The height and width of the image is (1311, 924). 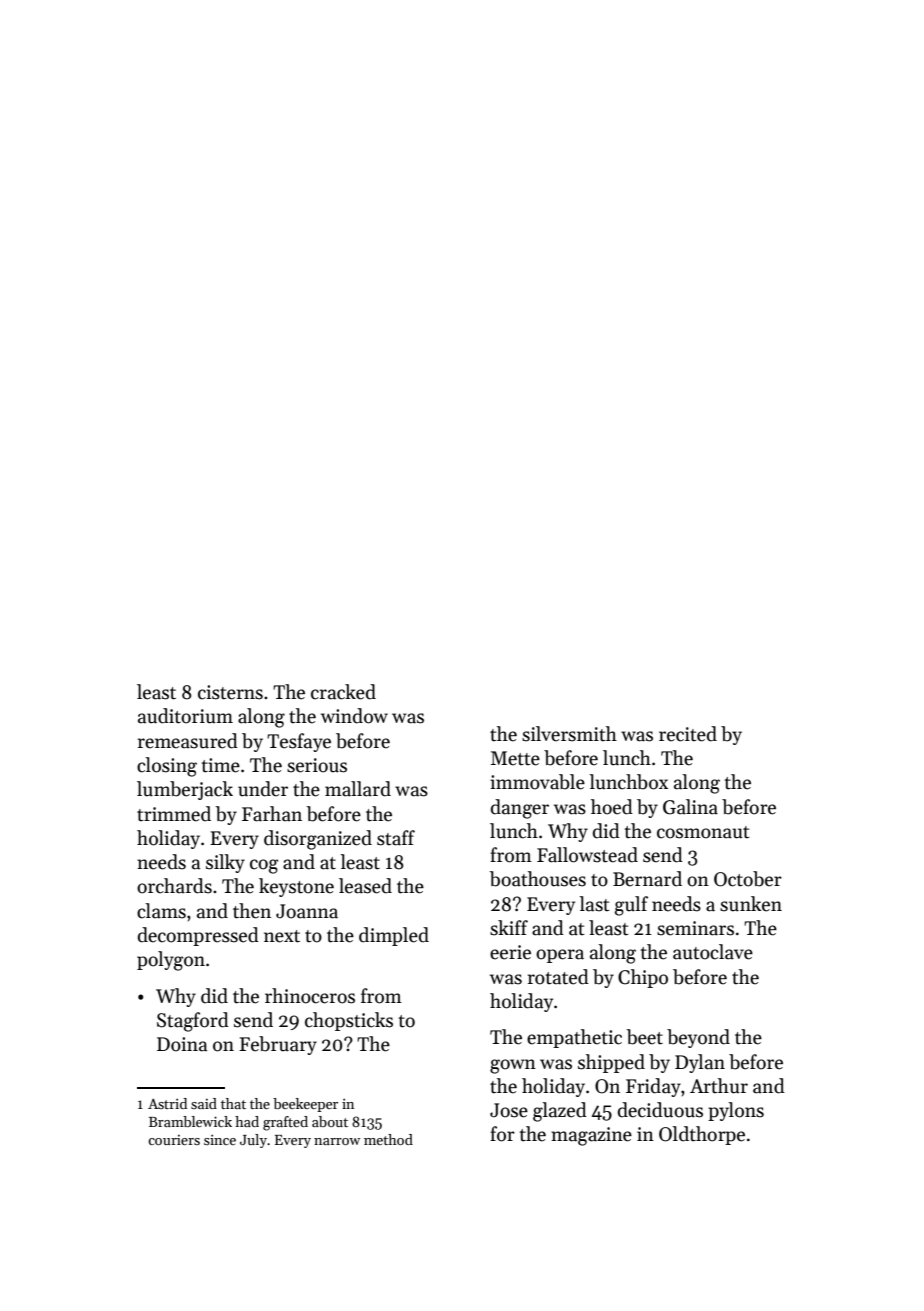 What do you see at coordinates (748, 879) in the image?
I see `October` at bounding box center [748, 879].
